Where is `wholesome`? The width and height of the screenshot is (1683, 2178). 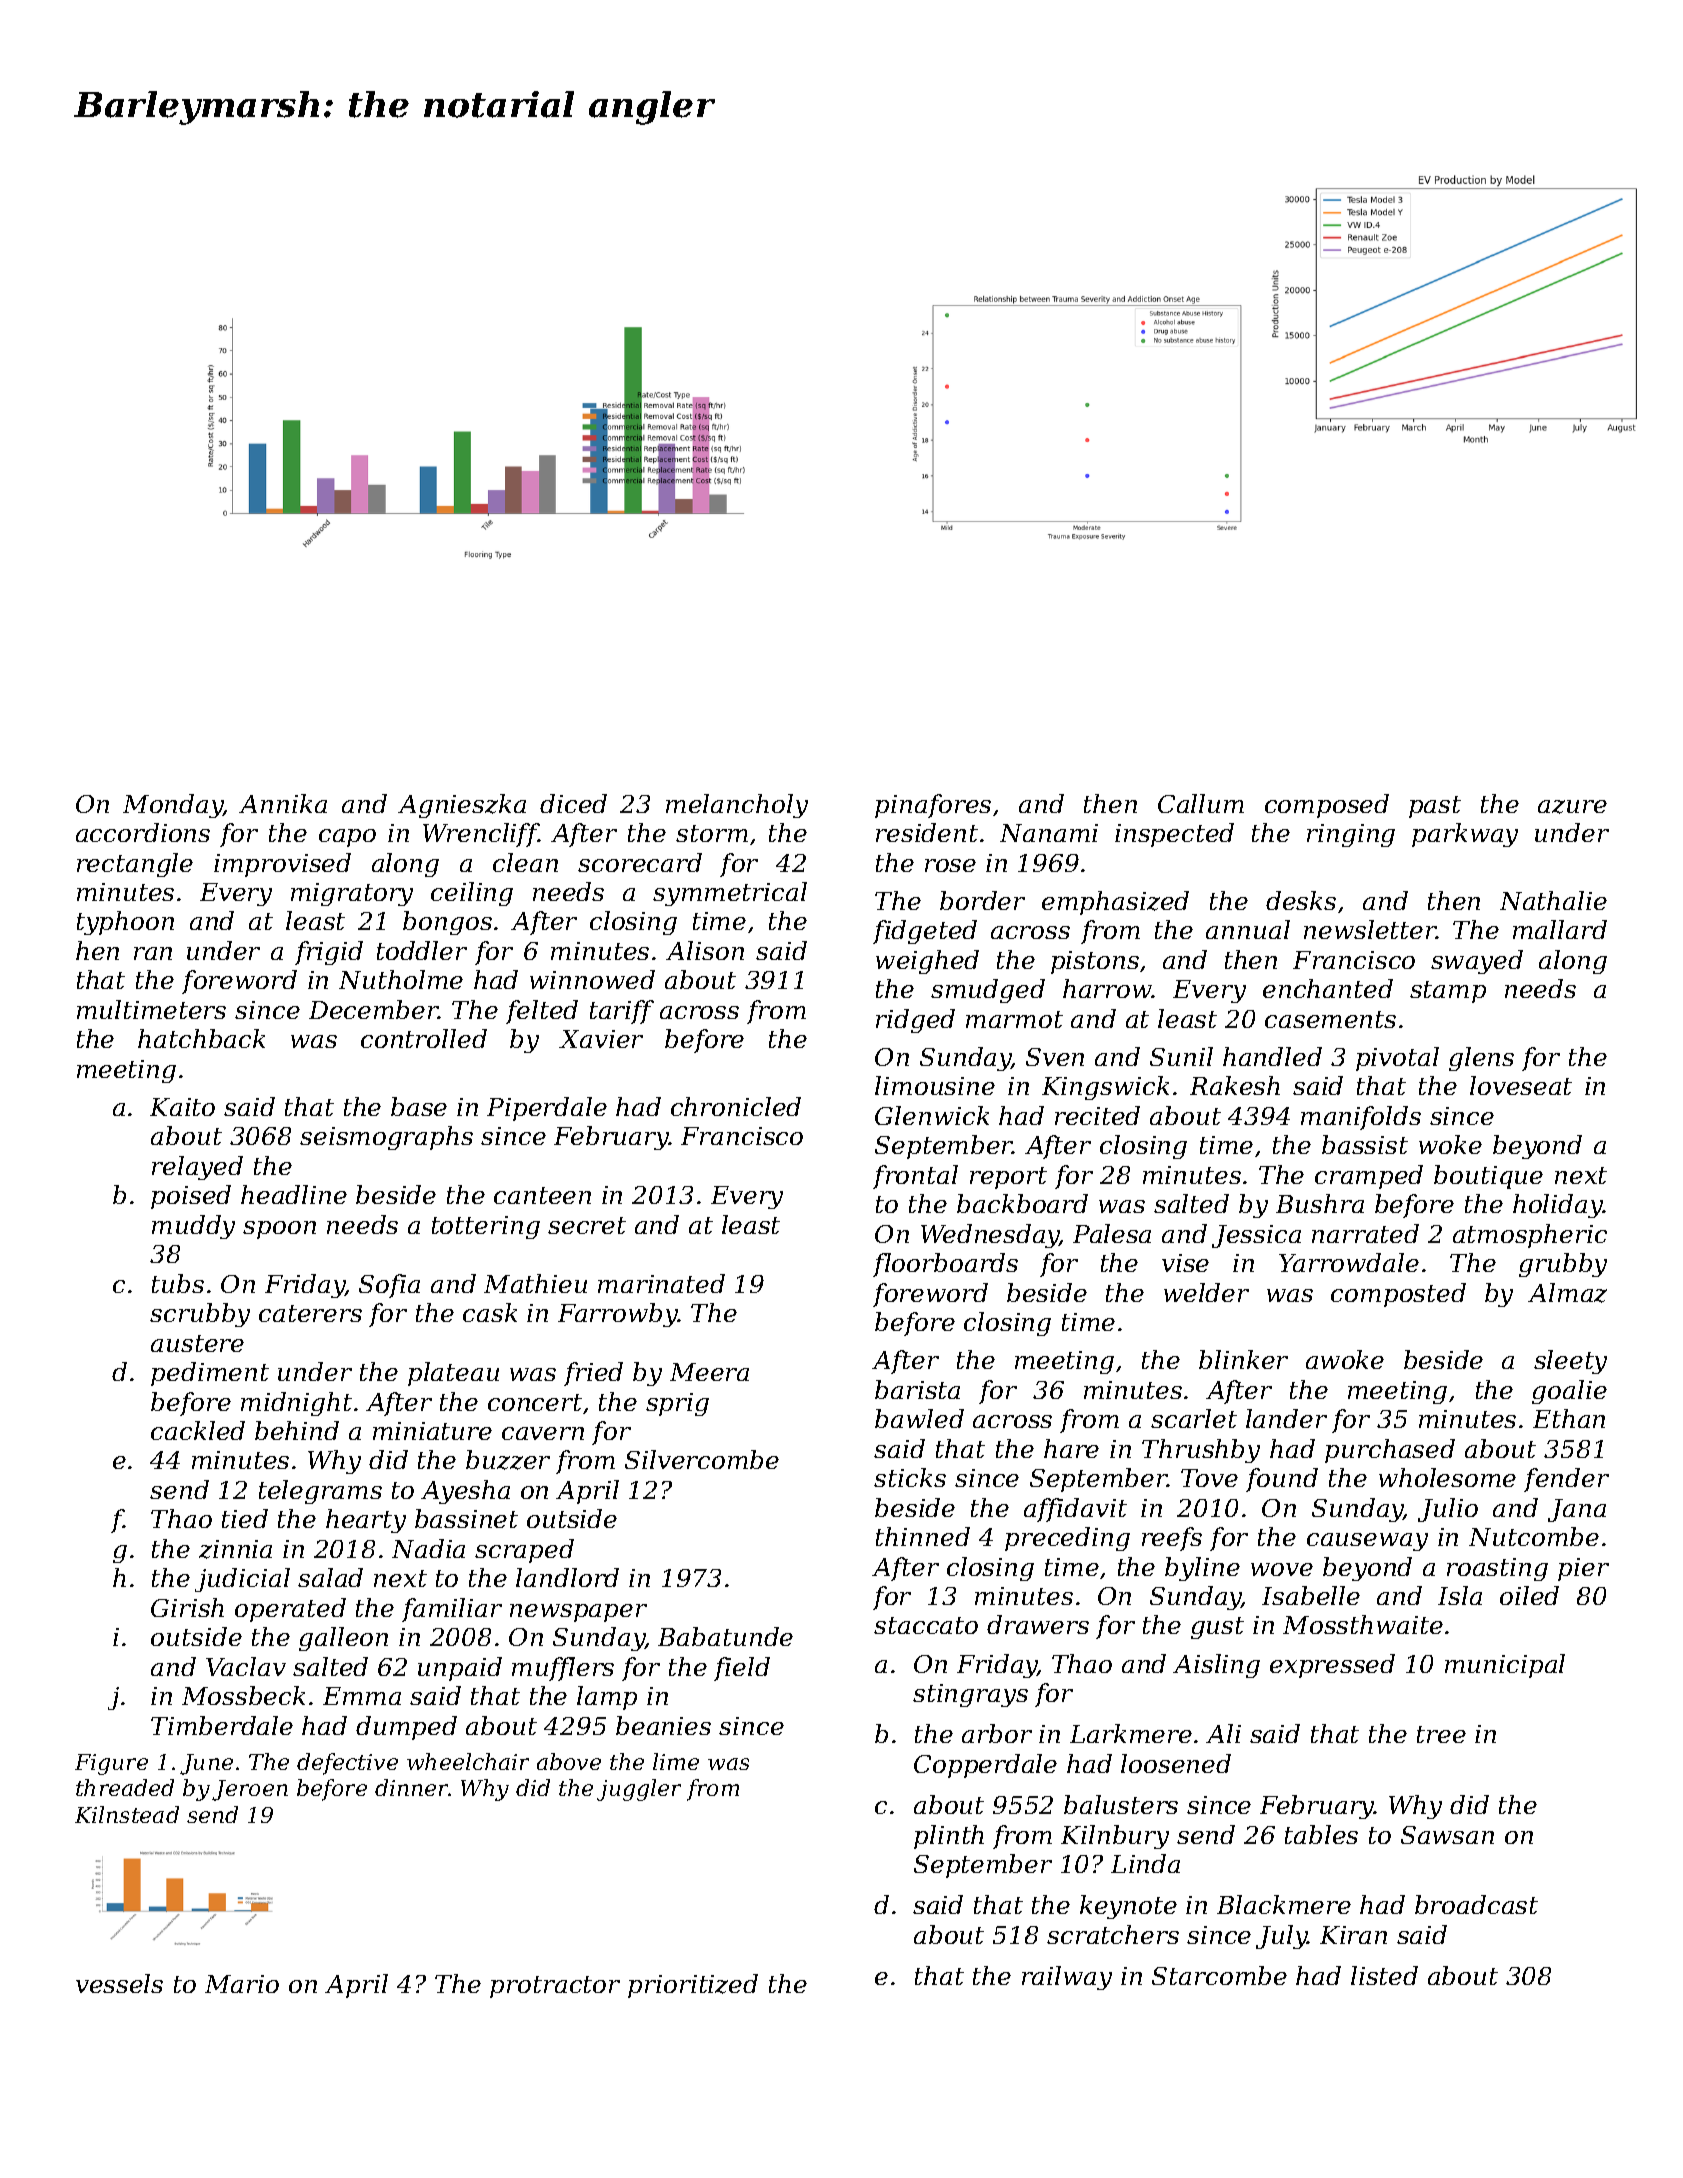
wholesome is located at coordinates (1447, 1477).
